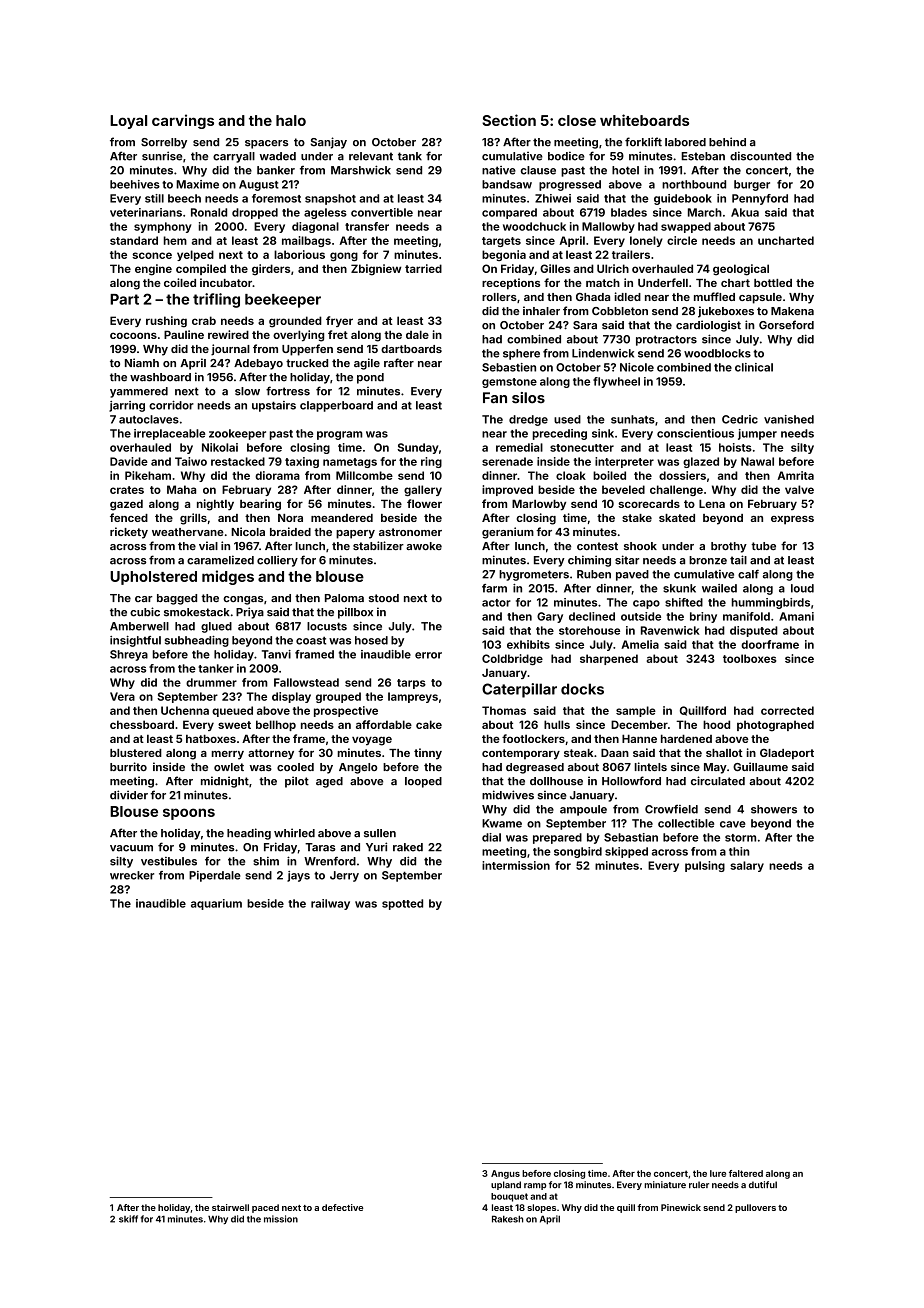 Image resolution: width=924 pixels, height=1308 pixels. Describe the element at coordinates (644, 120) in the screenshot. I see `whiteboards` at that location.
